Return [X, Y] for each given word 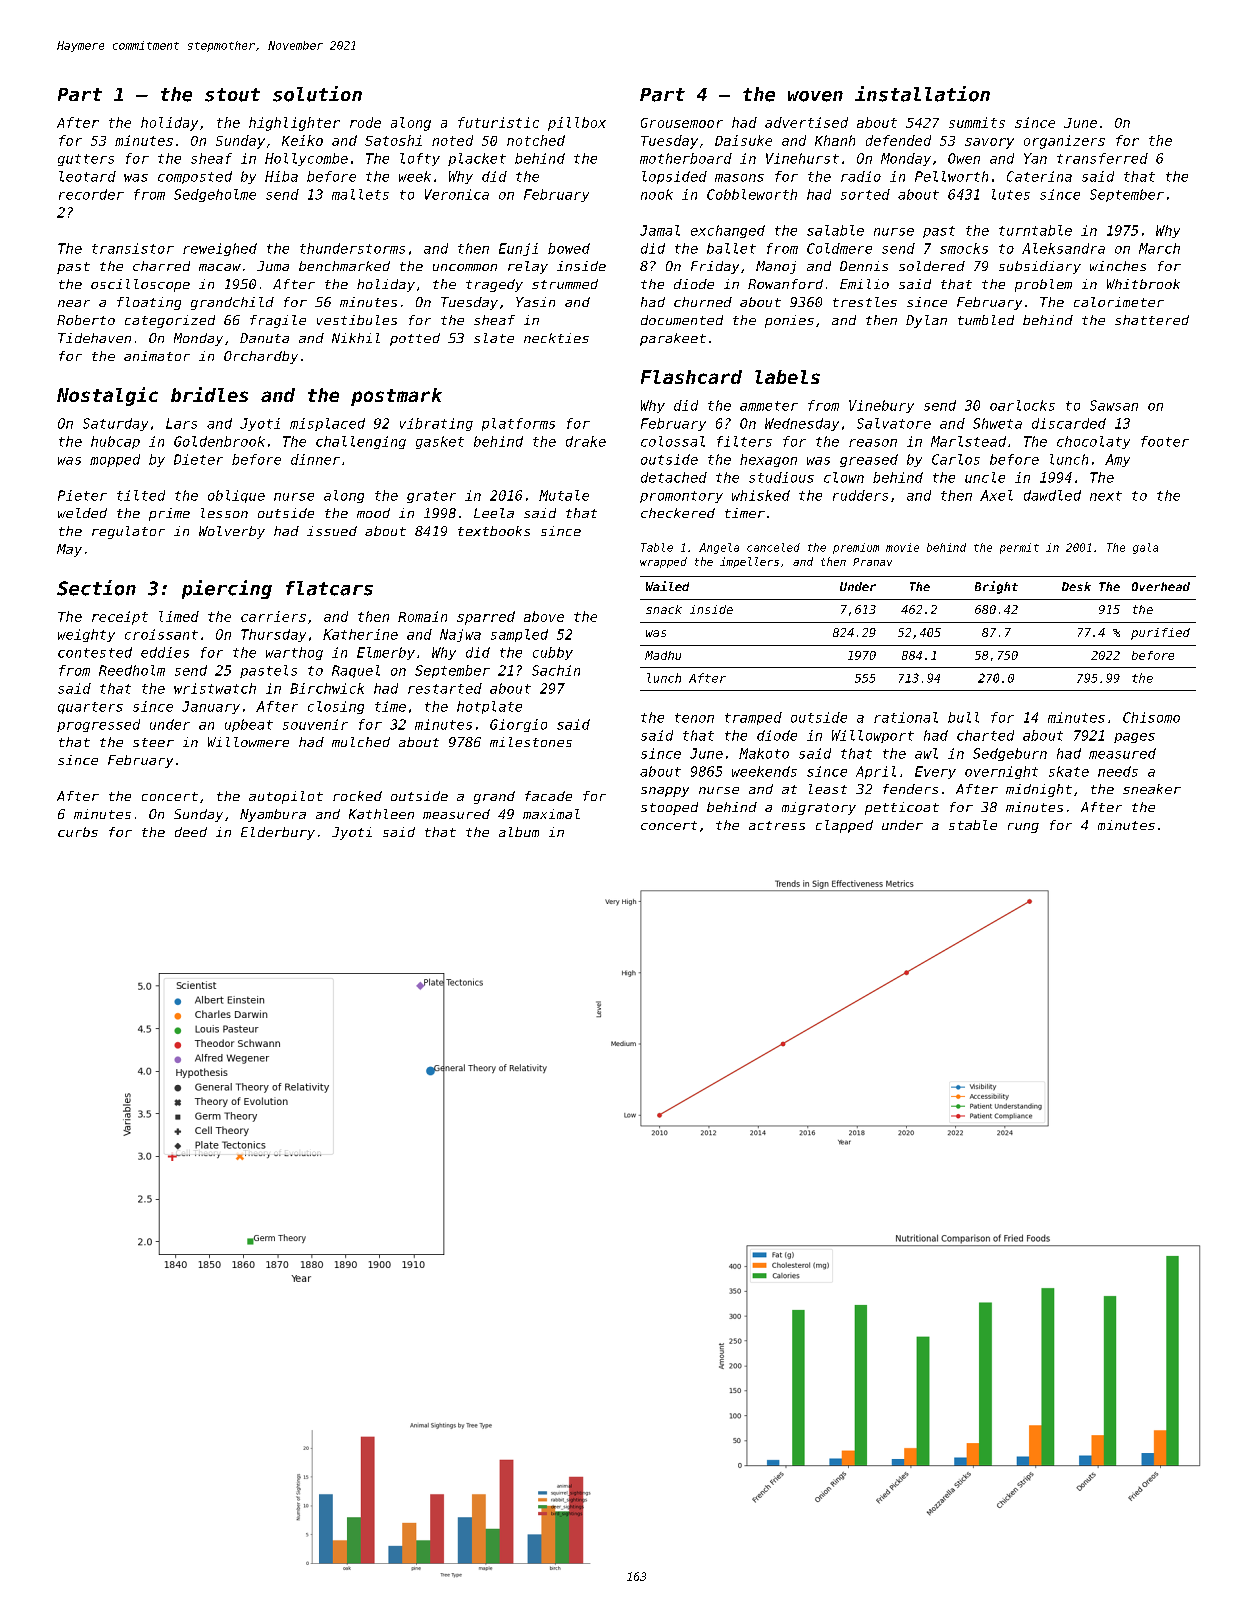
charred [161, 266]
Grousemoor [682, 123]
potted [415, 339]
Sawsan [1114, 405]
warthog [294, 653]
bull [963, 717]
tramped [753, 718]
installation [922, 94]
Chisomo [1151, 717]
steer [153, 742]
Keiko [302, 140]
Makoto [764, 753]
